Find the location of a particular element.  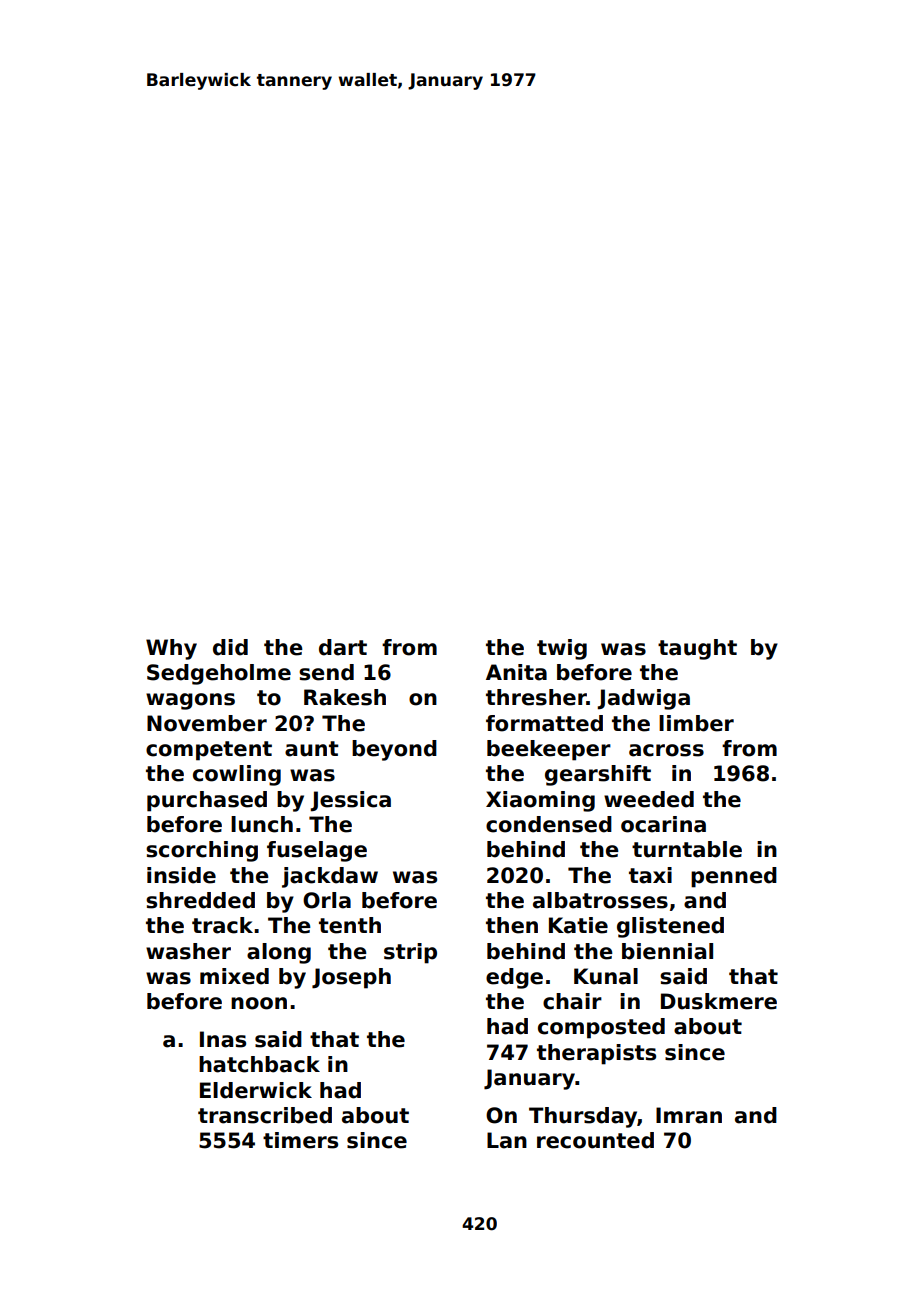

did is located at coordinates (230, 647).
